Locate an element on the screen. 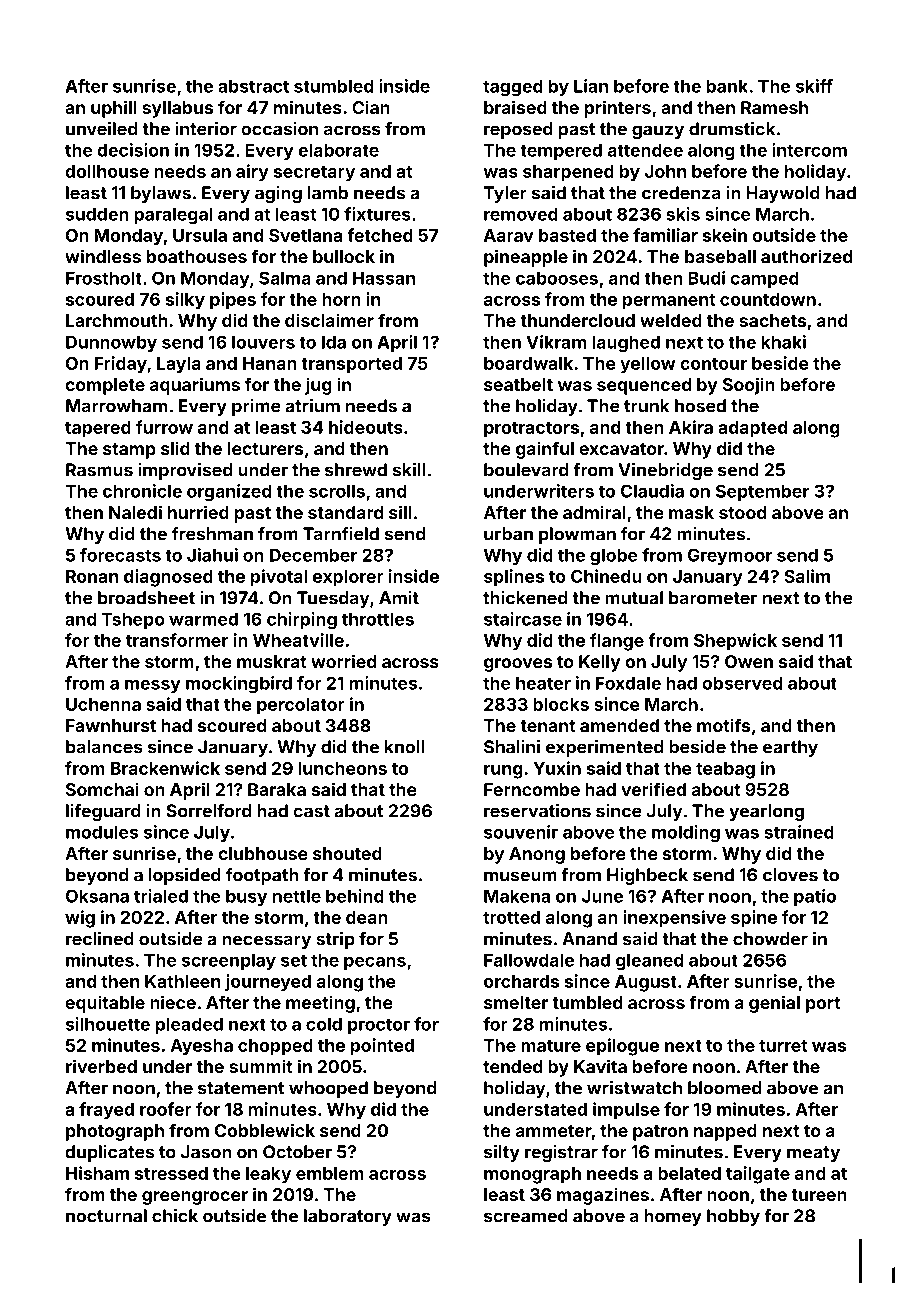 Image resolution: width=924 pixels, height=1314 pixels. genial is located at coordinates (774, 1004).
